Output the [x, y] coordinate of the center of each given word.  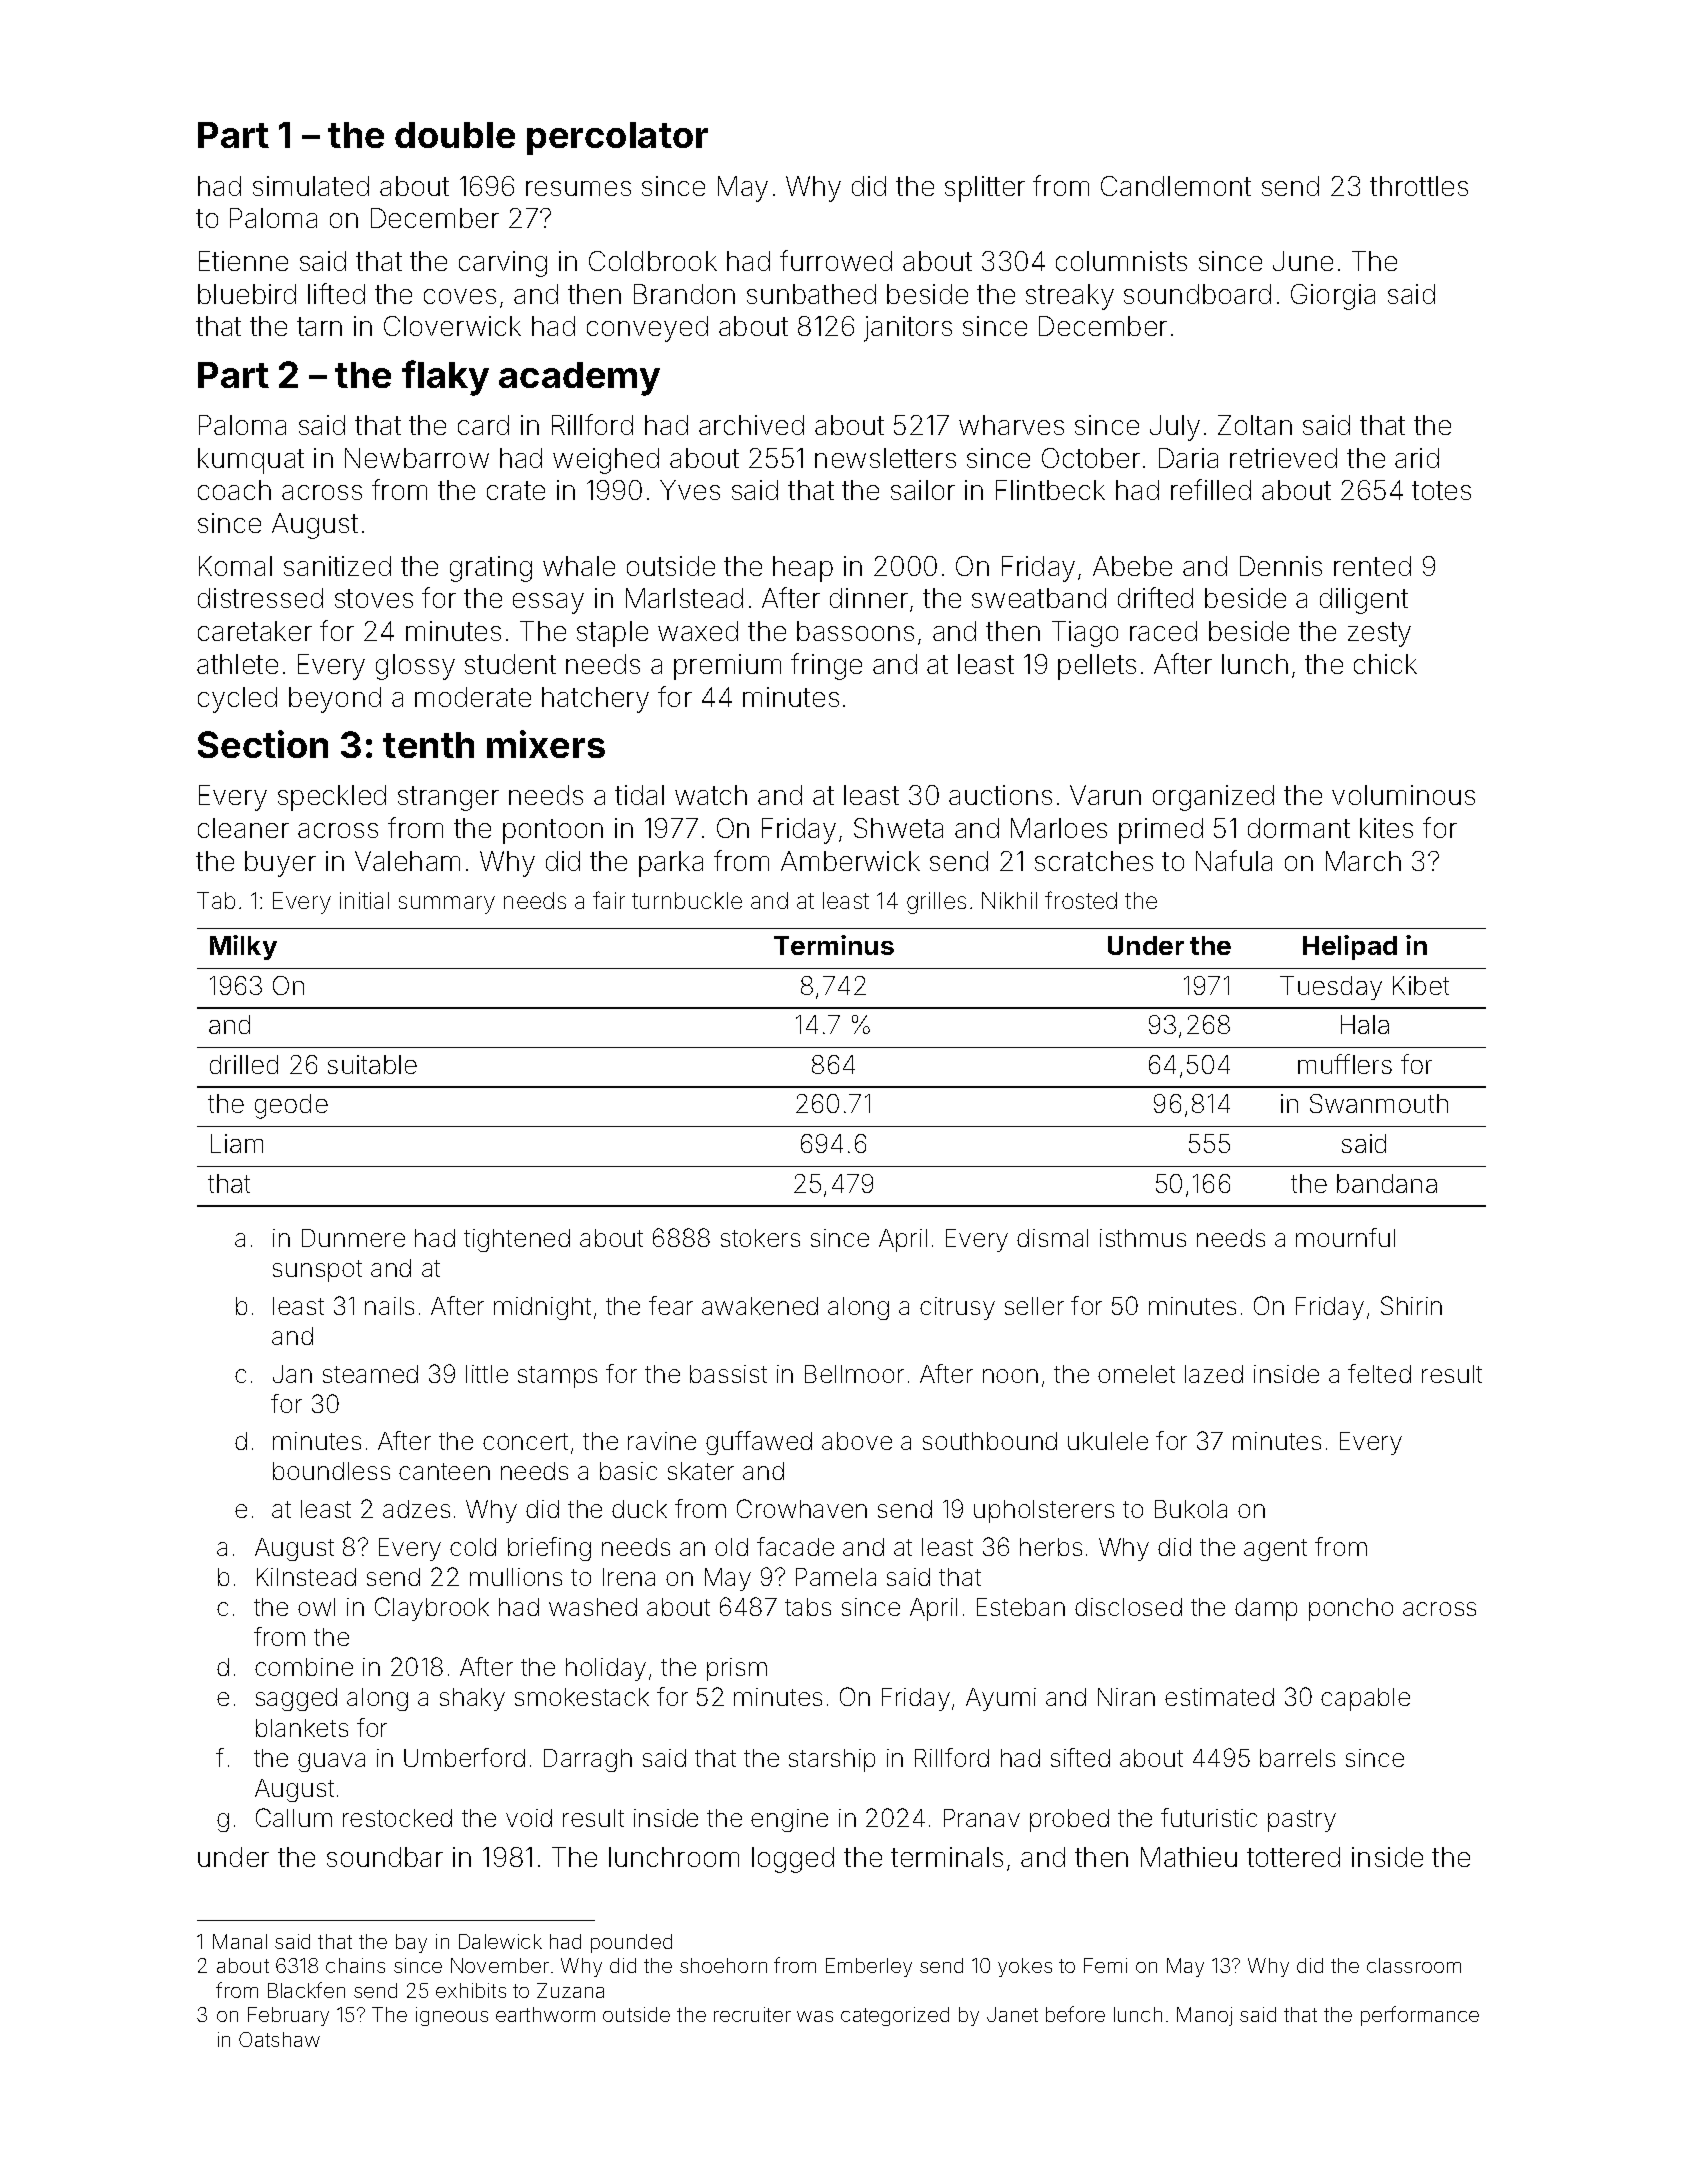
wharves [1011, 425]
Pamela [836, 1577]
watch [711, 795]
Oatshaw [279, 2039]
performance [1420, 2016]
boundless [331, 1471]
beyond [335, 700]
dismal [1052, 1238]
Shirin [1411, 1305]
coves [460, 296]
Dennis [1281, 566]
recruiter [752, 2014]
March [1363, 861]
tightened [517, 1240]
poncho [1351, 1609]
